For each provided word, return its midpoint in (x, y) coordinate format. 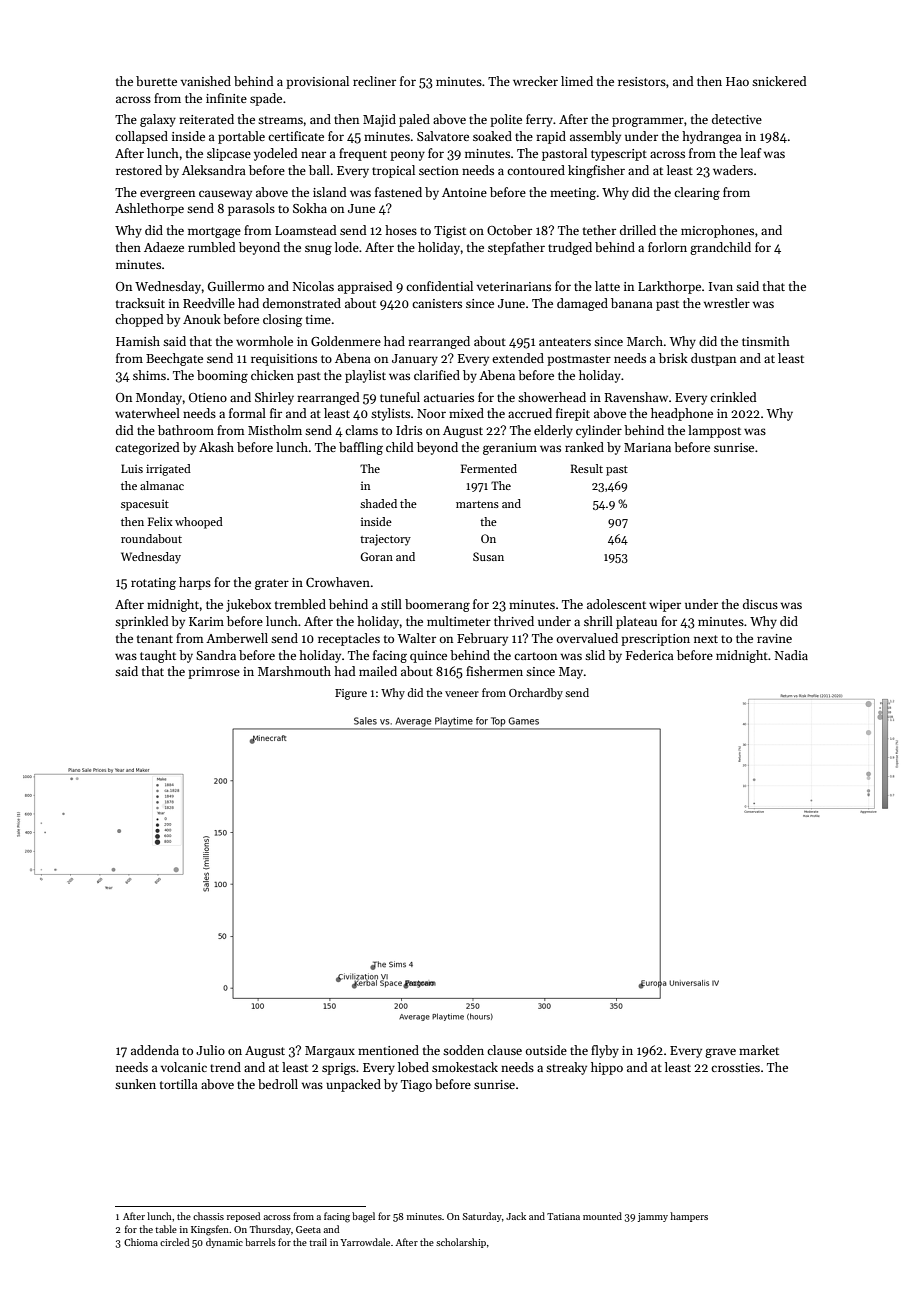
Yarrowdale (365, 1242)
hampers (689, 1217)
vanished (206, 81)
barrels (260, 1242)
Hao (737, 81)
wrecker (535, 81)
